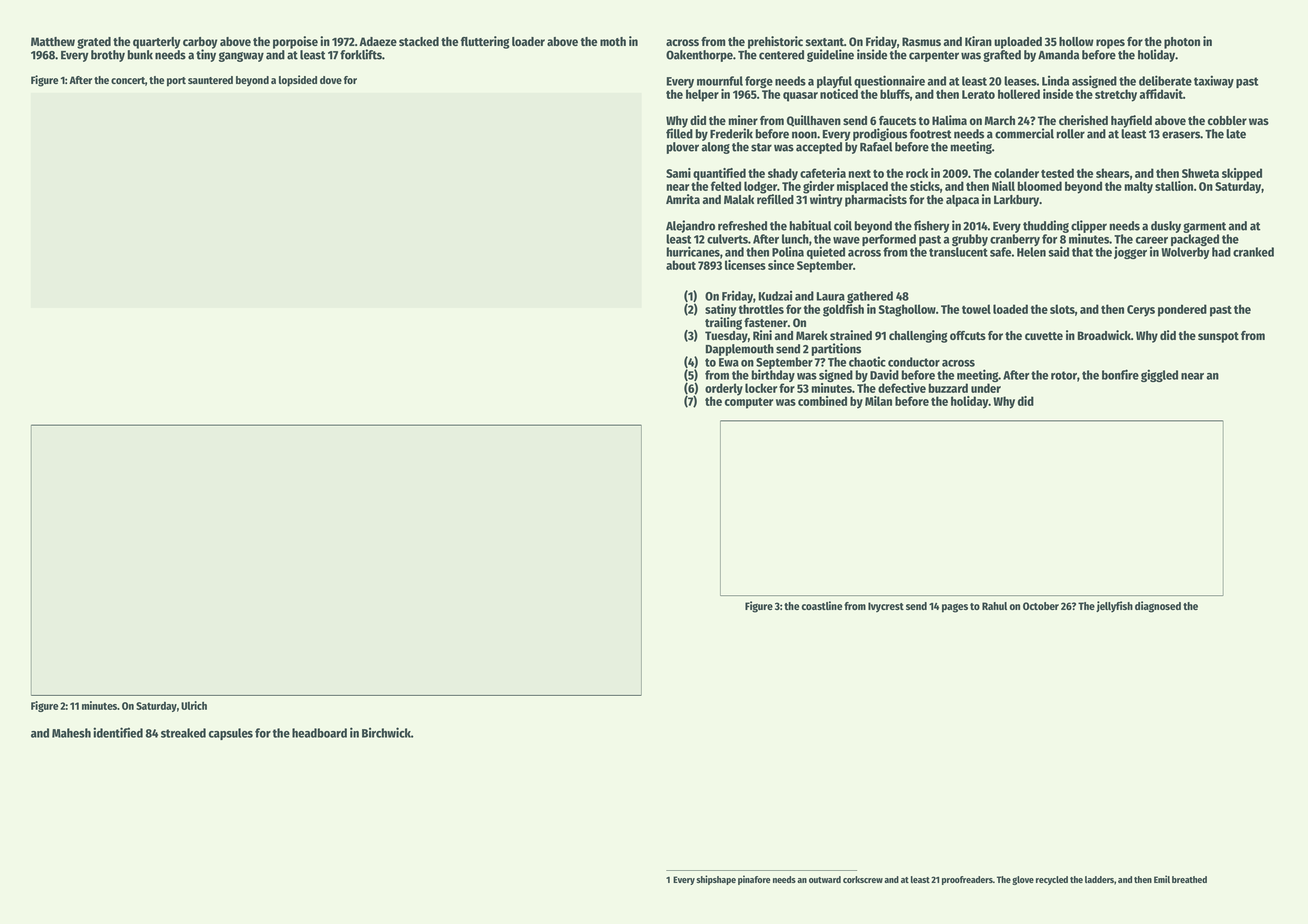  Describe the element at coordinates (94, 43) in the document. I see `grated` at that location.
